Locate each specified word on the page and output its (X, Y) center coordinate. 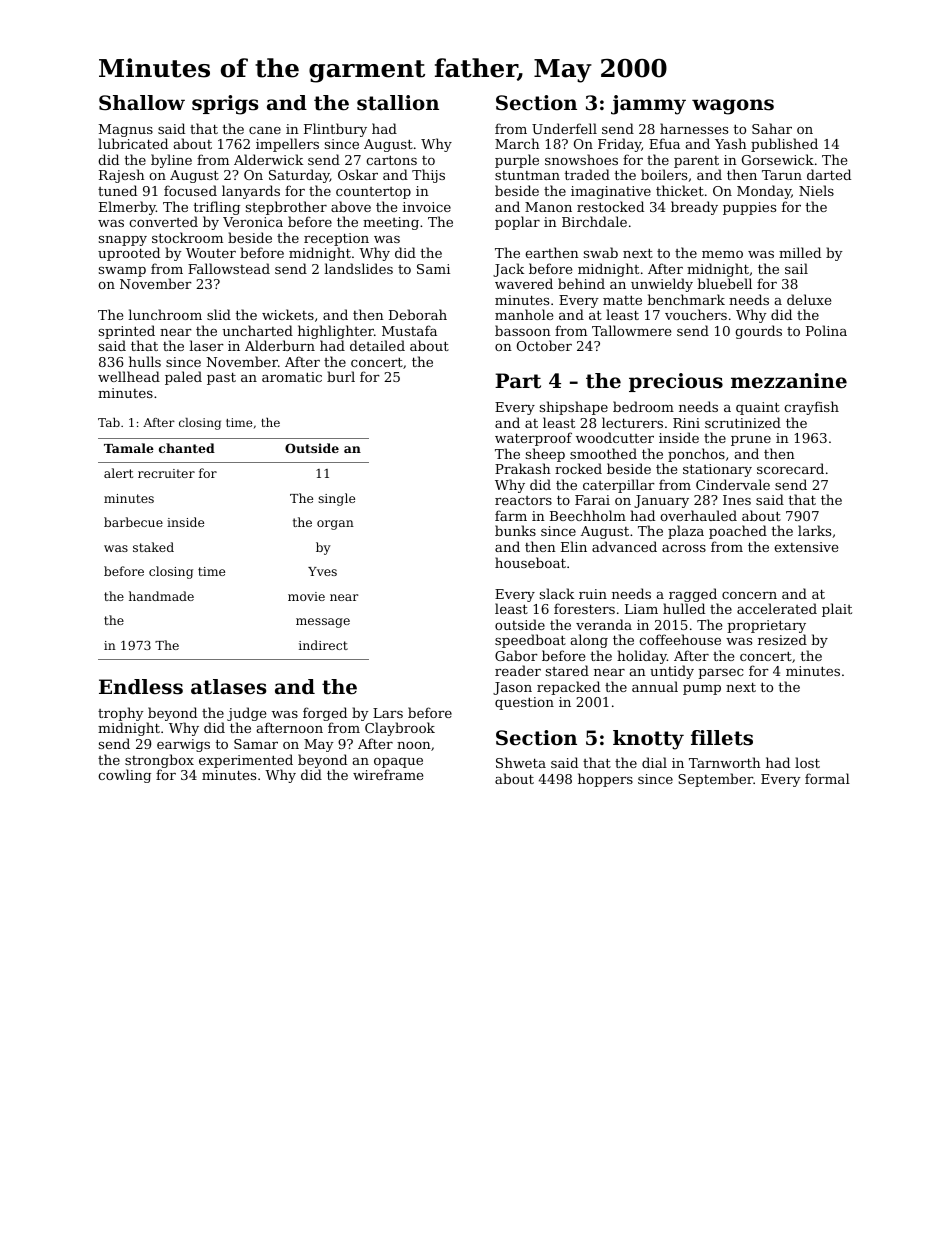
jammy (648, 105)
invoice (427, 207)
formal (827, 778)
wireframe (388, 774)
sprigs (225, 105)
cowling (124, 776)
